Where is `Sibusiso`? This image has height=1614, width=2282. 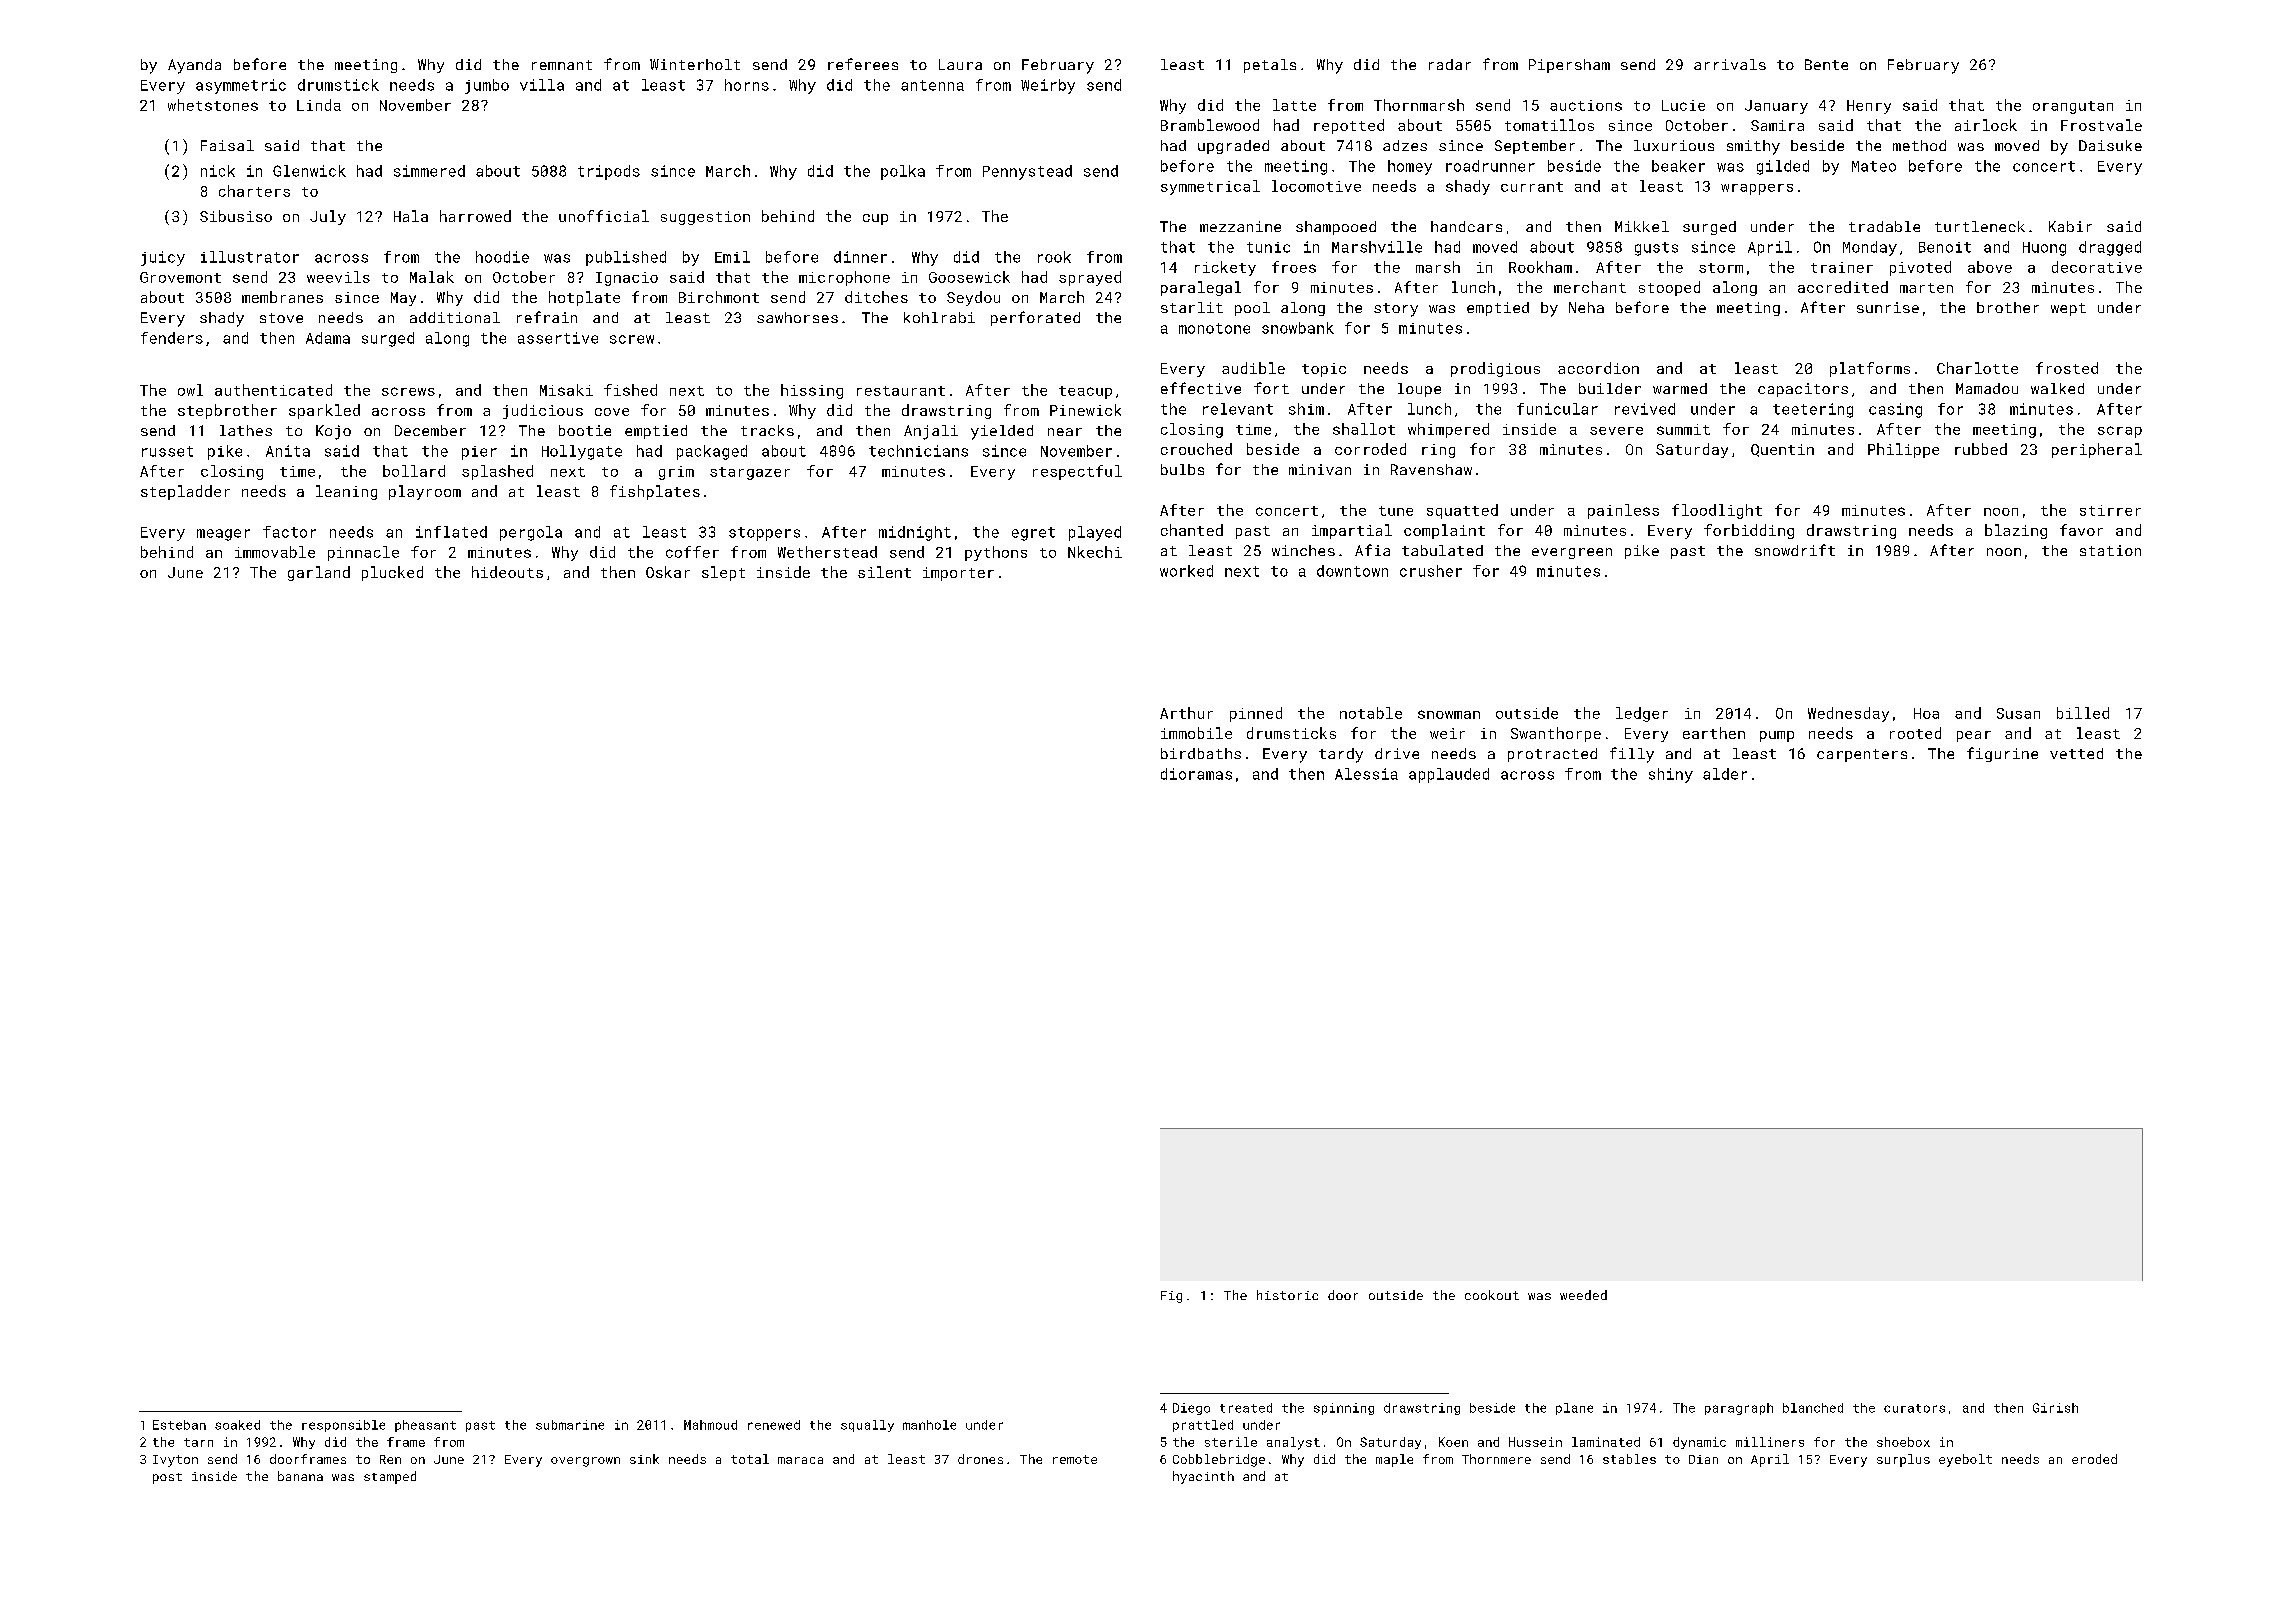
Sibusiso is located at coordinates (236, 216).
